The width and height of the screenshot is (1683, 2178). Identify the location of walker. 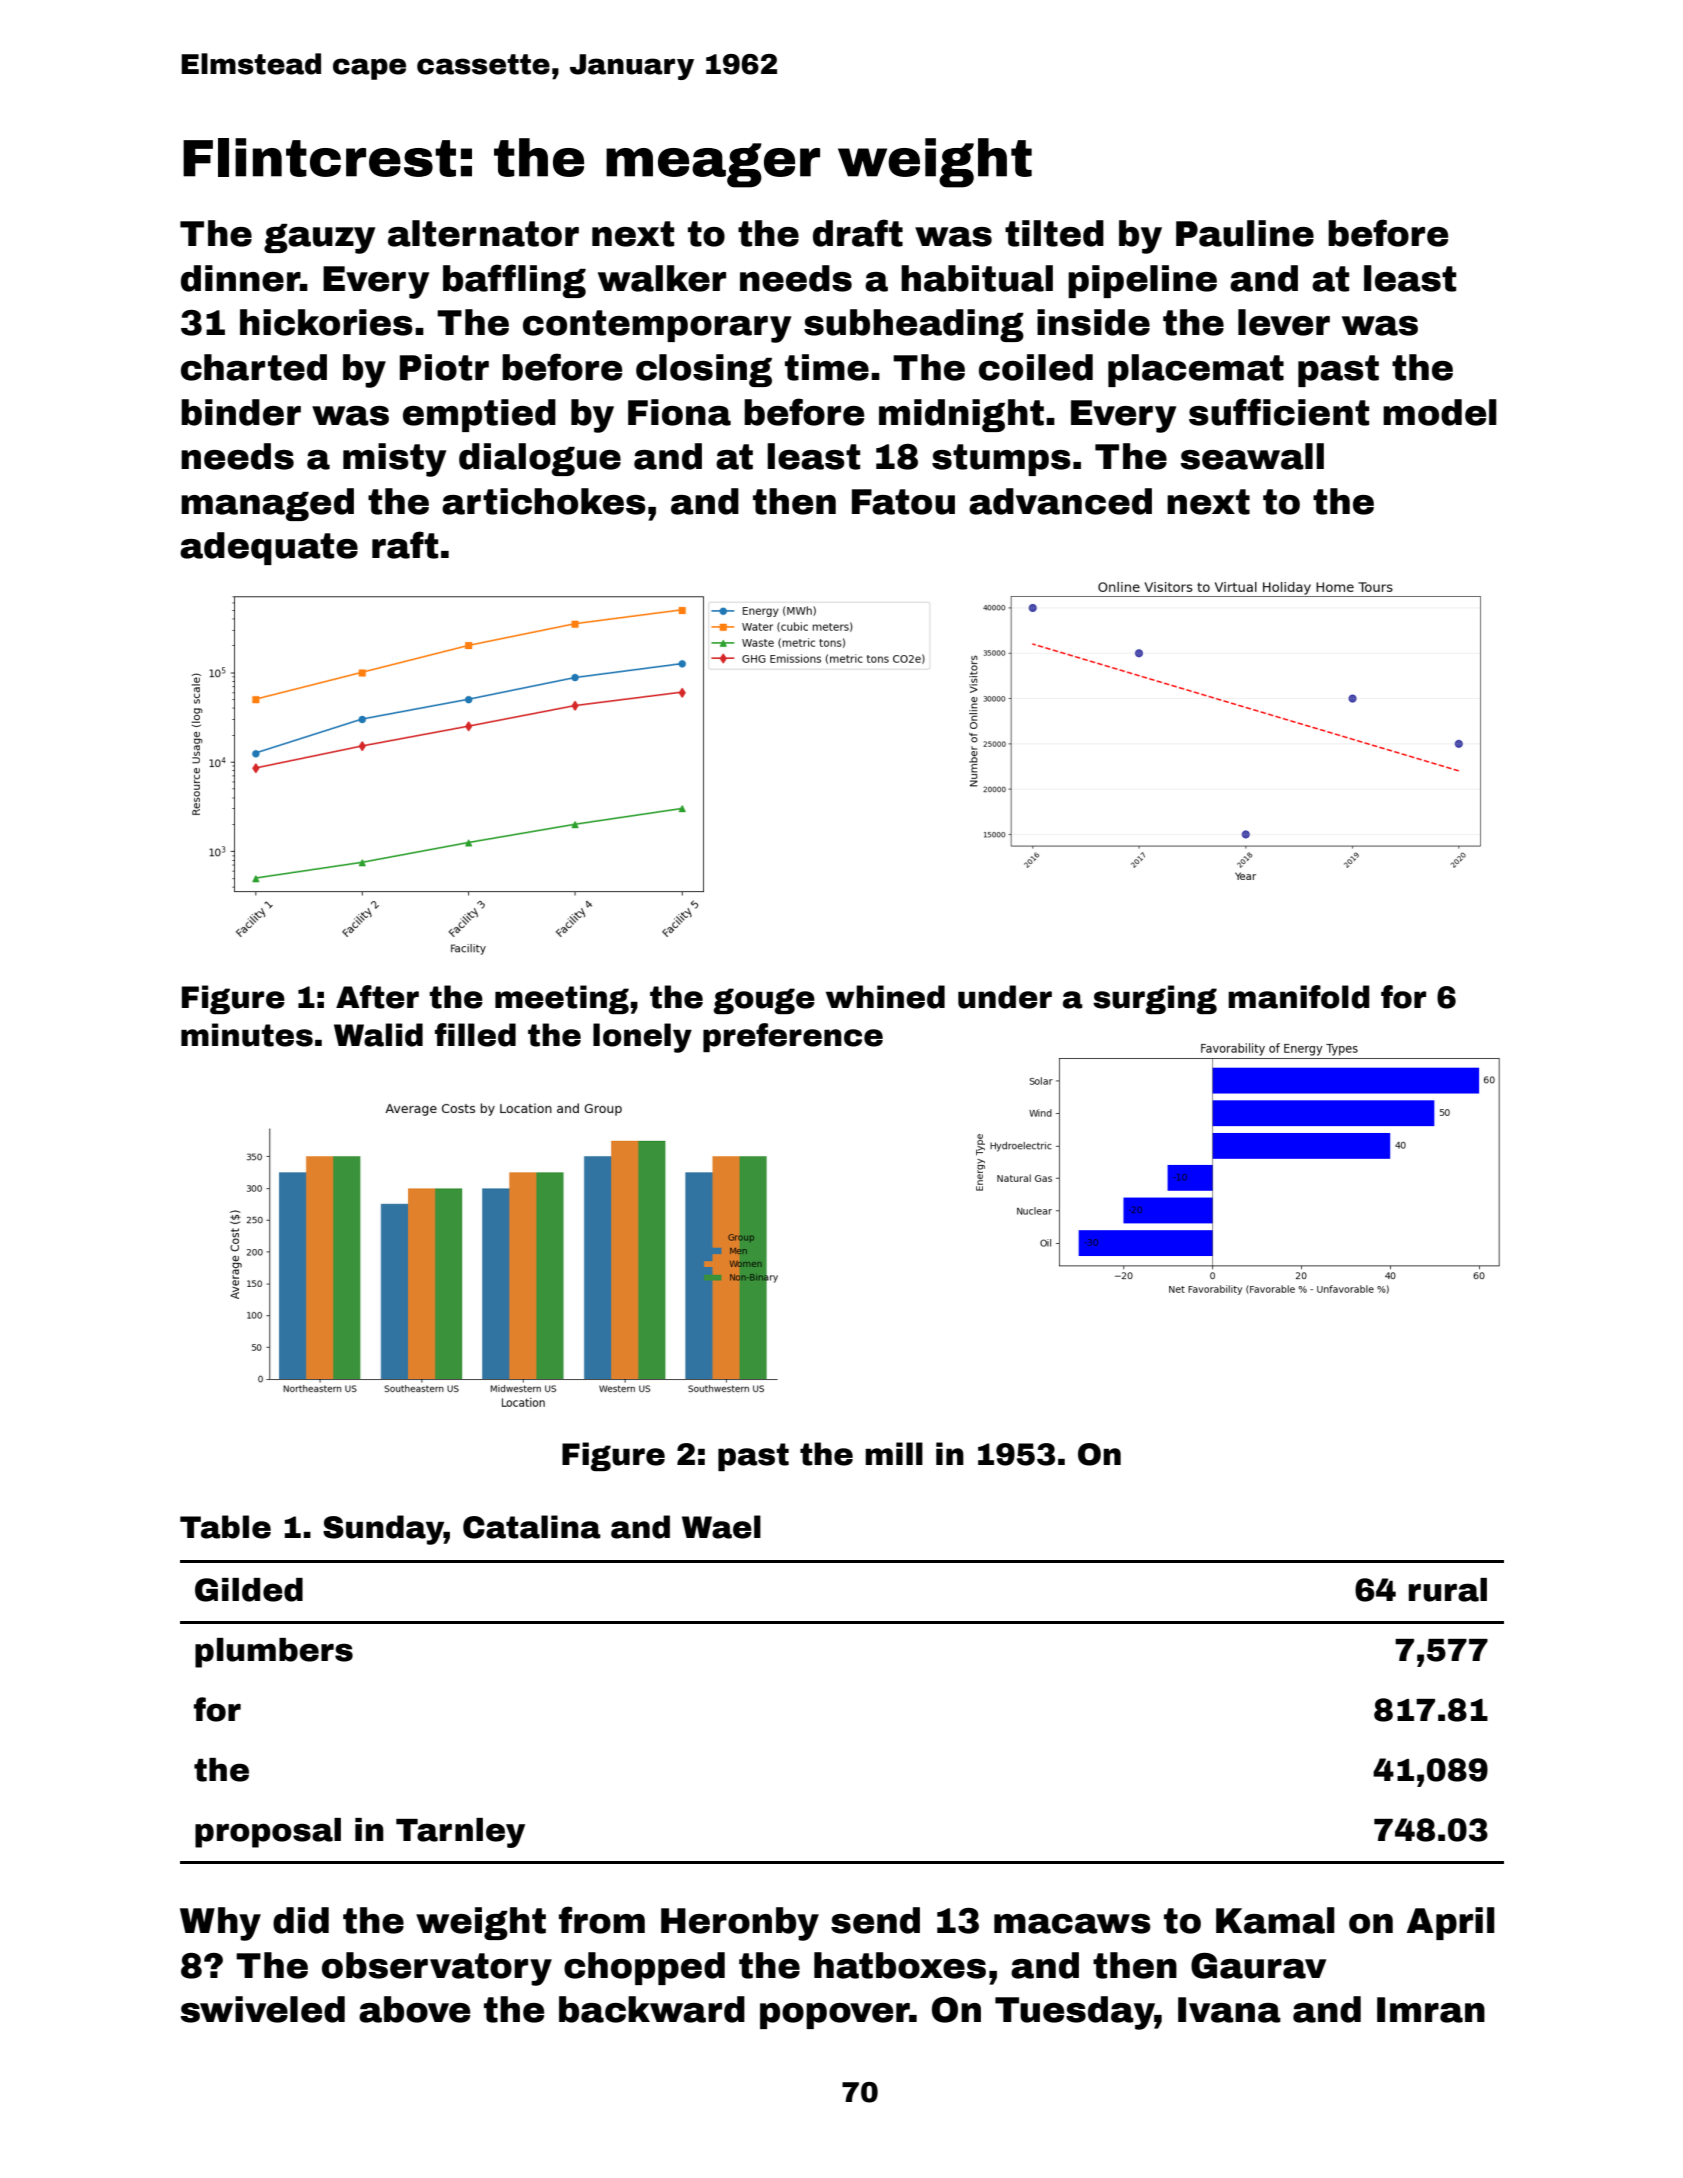
(662, 278).
